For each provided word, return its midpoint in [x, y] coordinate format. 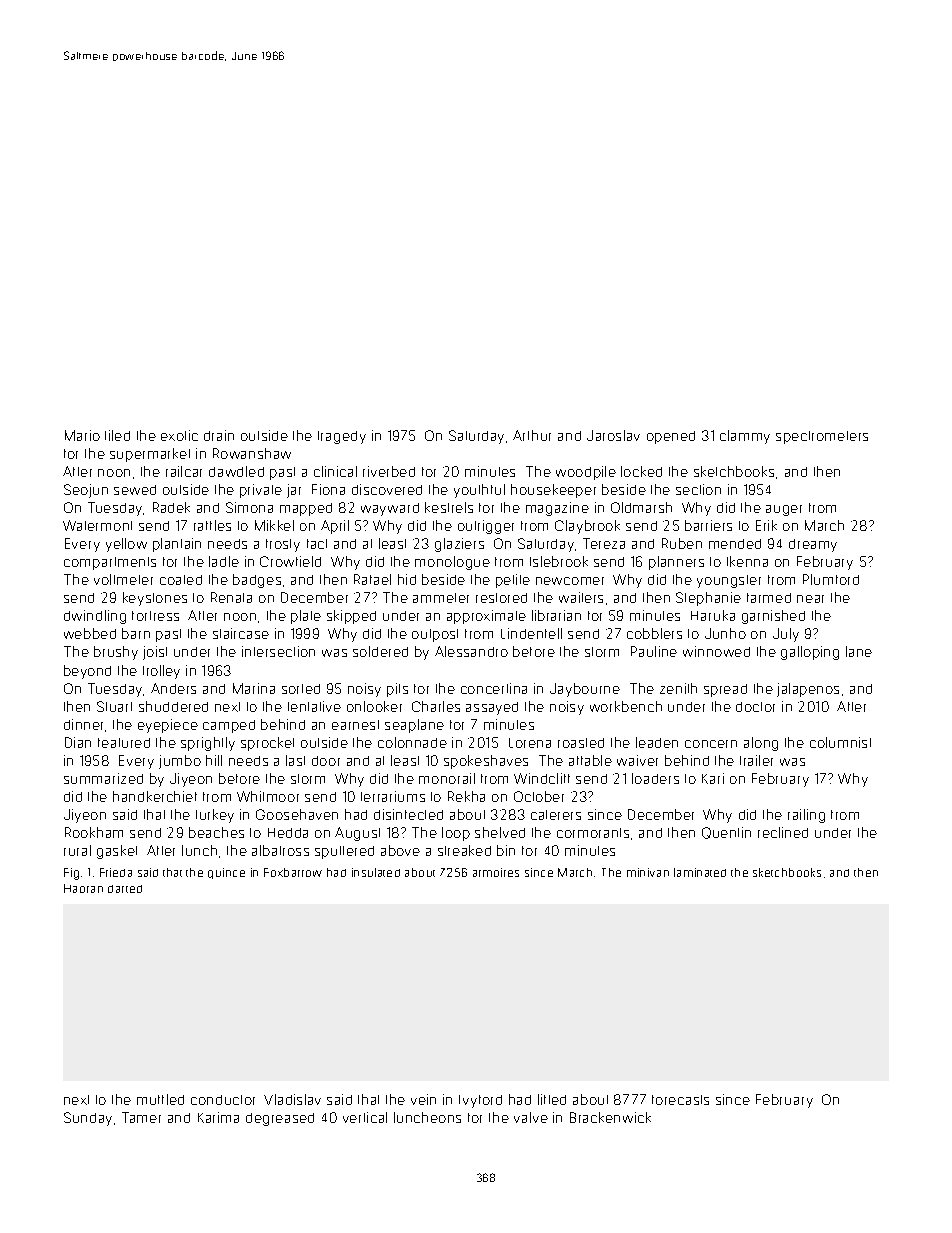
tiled [117, 435]
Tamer [141, 1117]
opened [671, 437]
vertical [365, 1117]
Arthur [532, 435]
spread [725, 690]
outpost [435, 635]
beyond [87, 672]
